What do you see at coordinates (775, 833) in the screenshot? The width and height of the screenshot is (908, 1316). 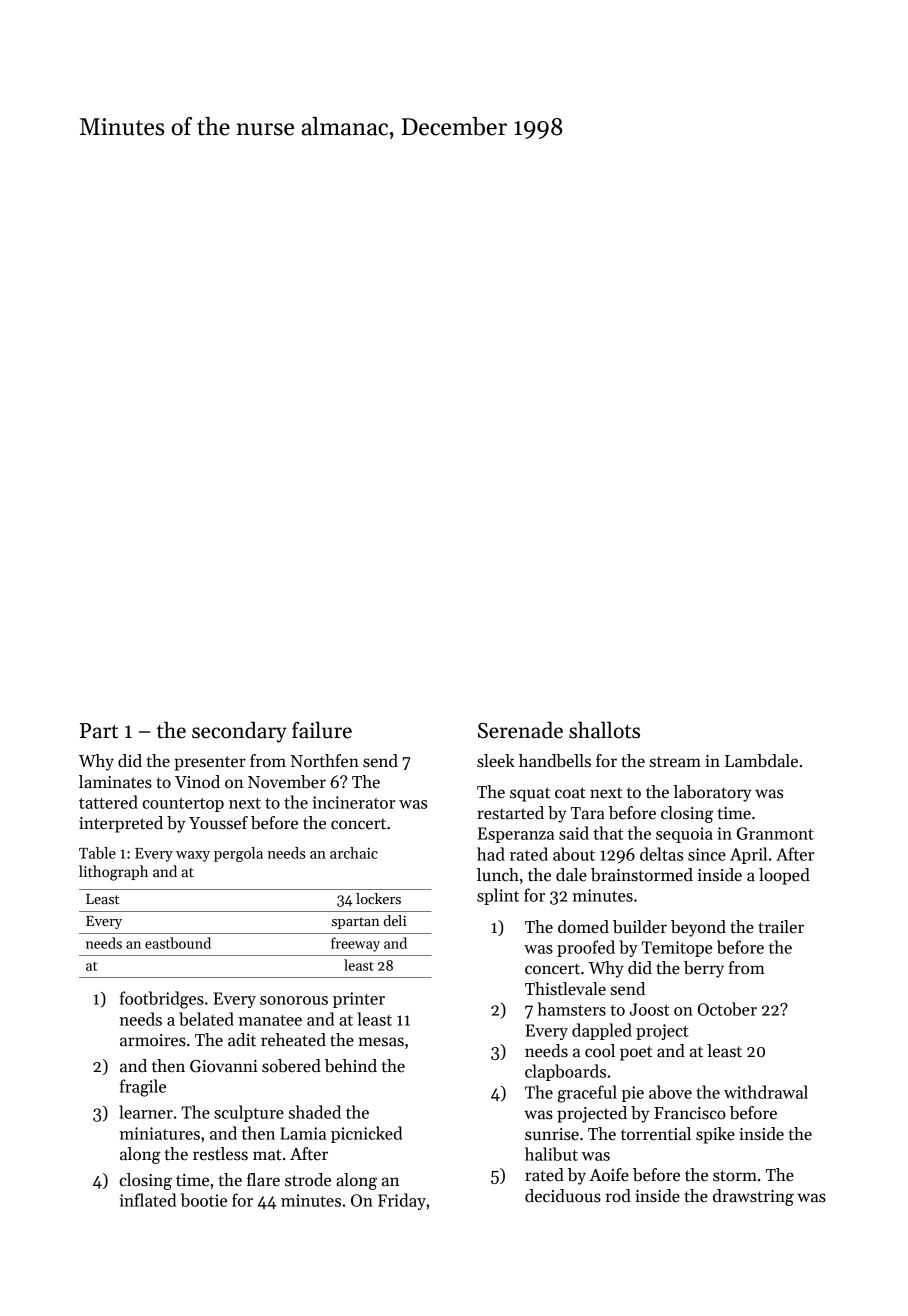 I see `Granmont` at bounding box center [775, 833].
